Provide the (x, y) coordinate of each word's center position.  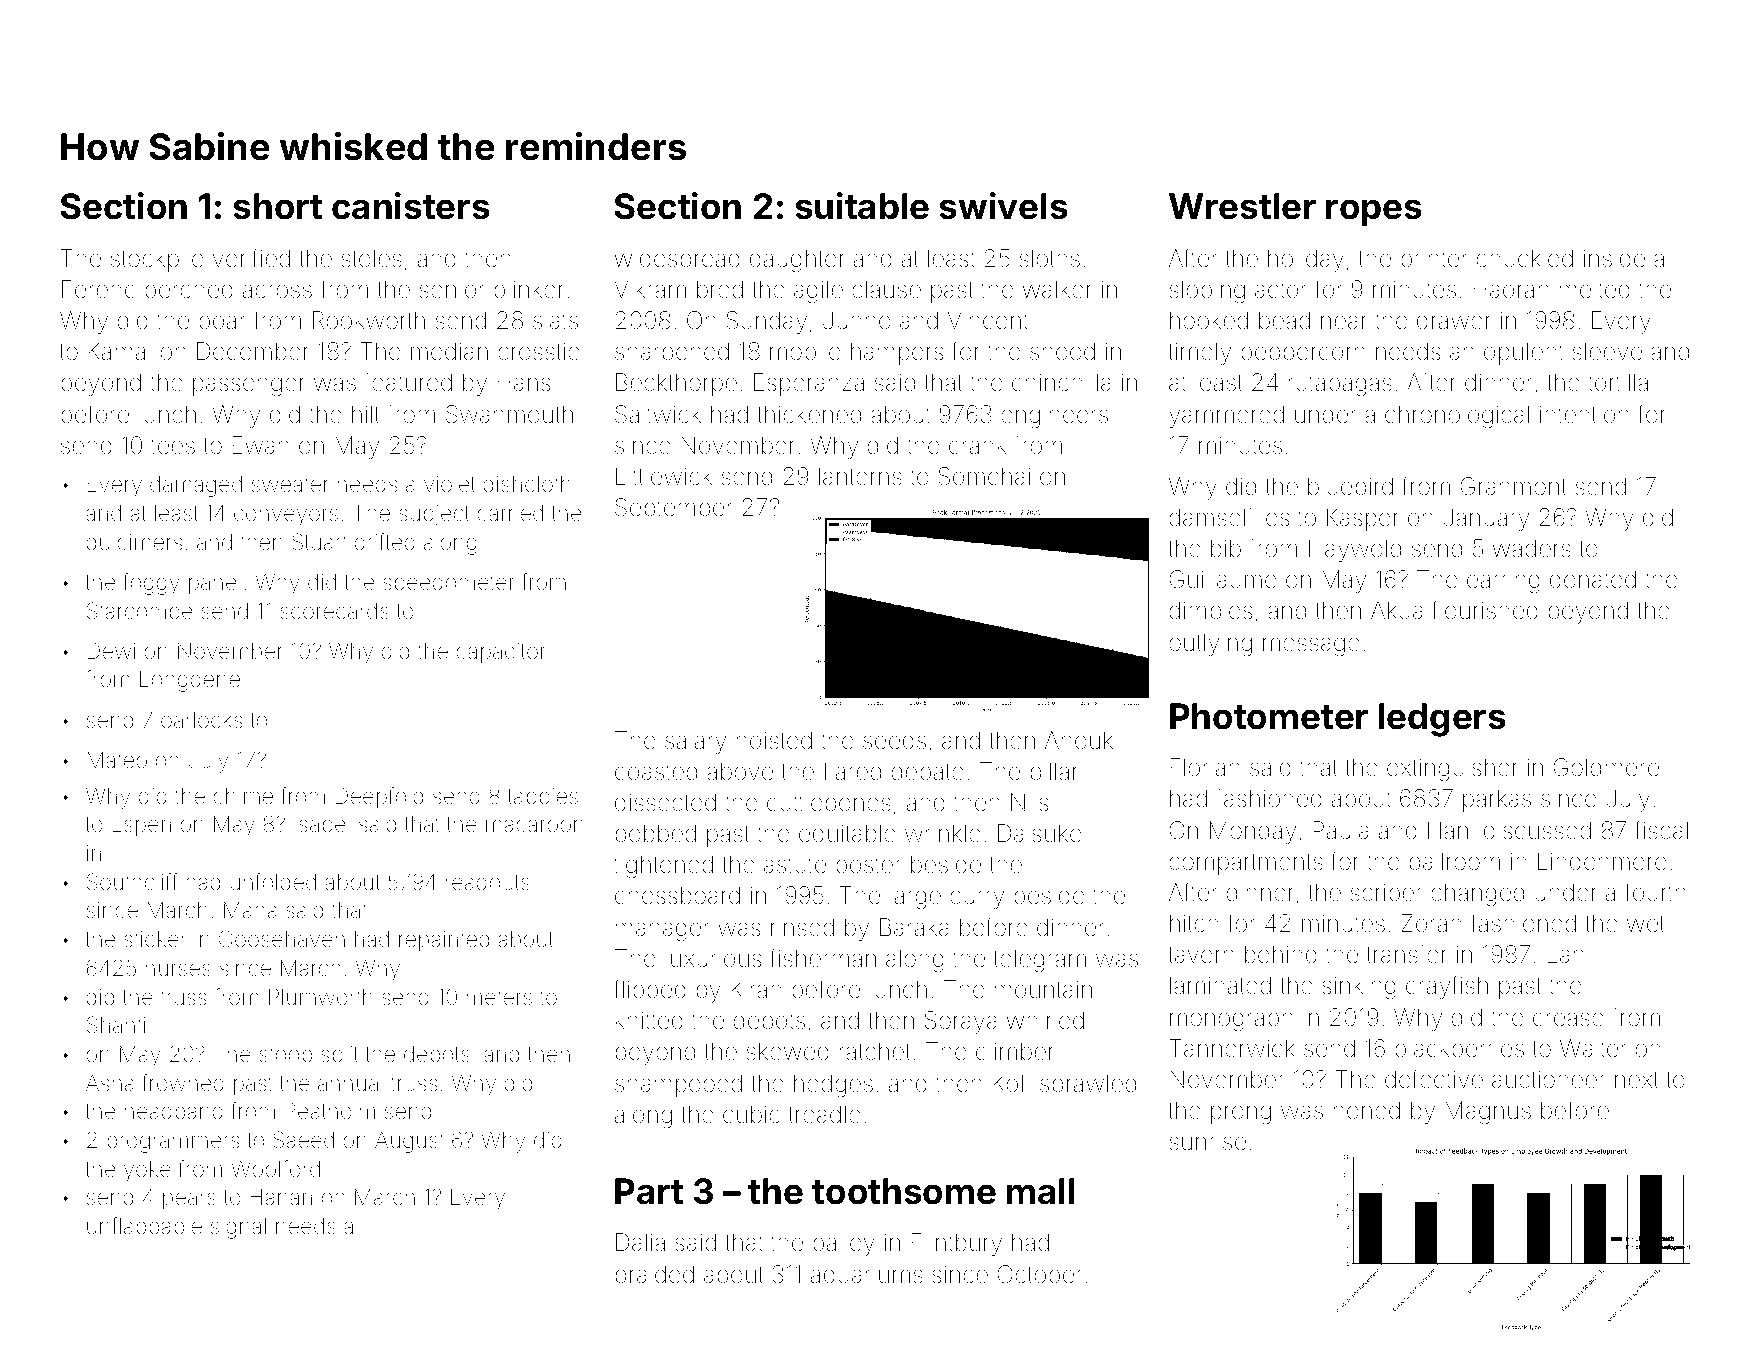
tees (173, 446)
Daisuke (1039, 833)
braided (655, 1274)
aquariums (867, 1277)
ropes (1374, 212)
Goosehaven (282, 939)
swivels (1003, 206)
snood (1062, 351)
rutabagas (1340, 384)
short (277, 206)
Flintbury (957, 1244)
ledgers (1442, 720)
